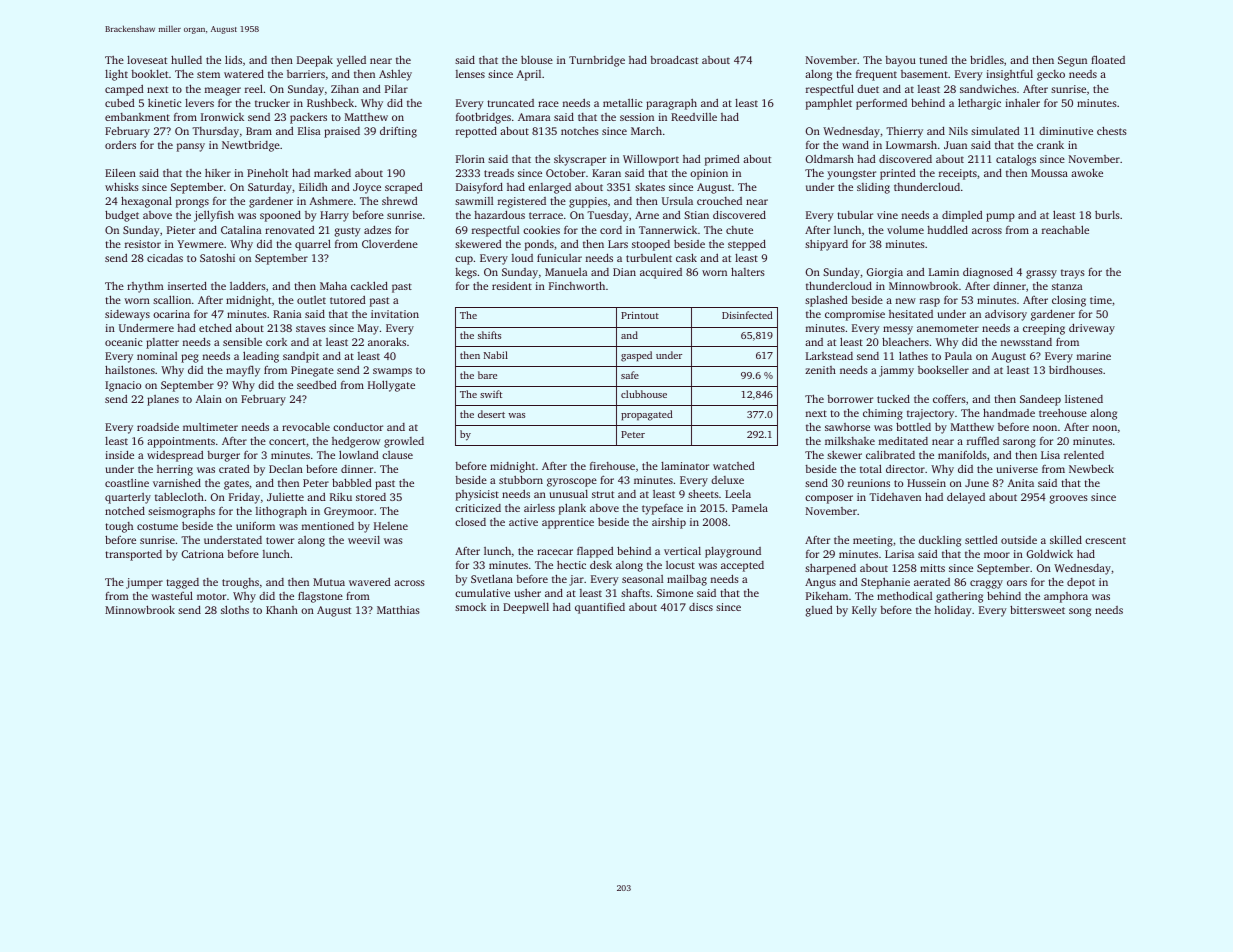 This document has height=952, width=1233. What do you see at coordinates (668, 230) in the document?
I see `Tannerwick` at bounding box center [668, 230].
